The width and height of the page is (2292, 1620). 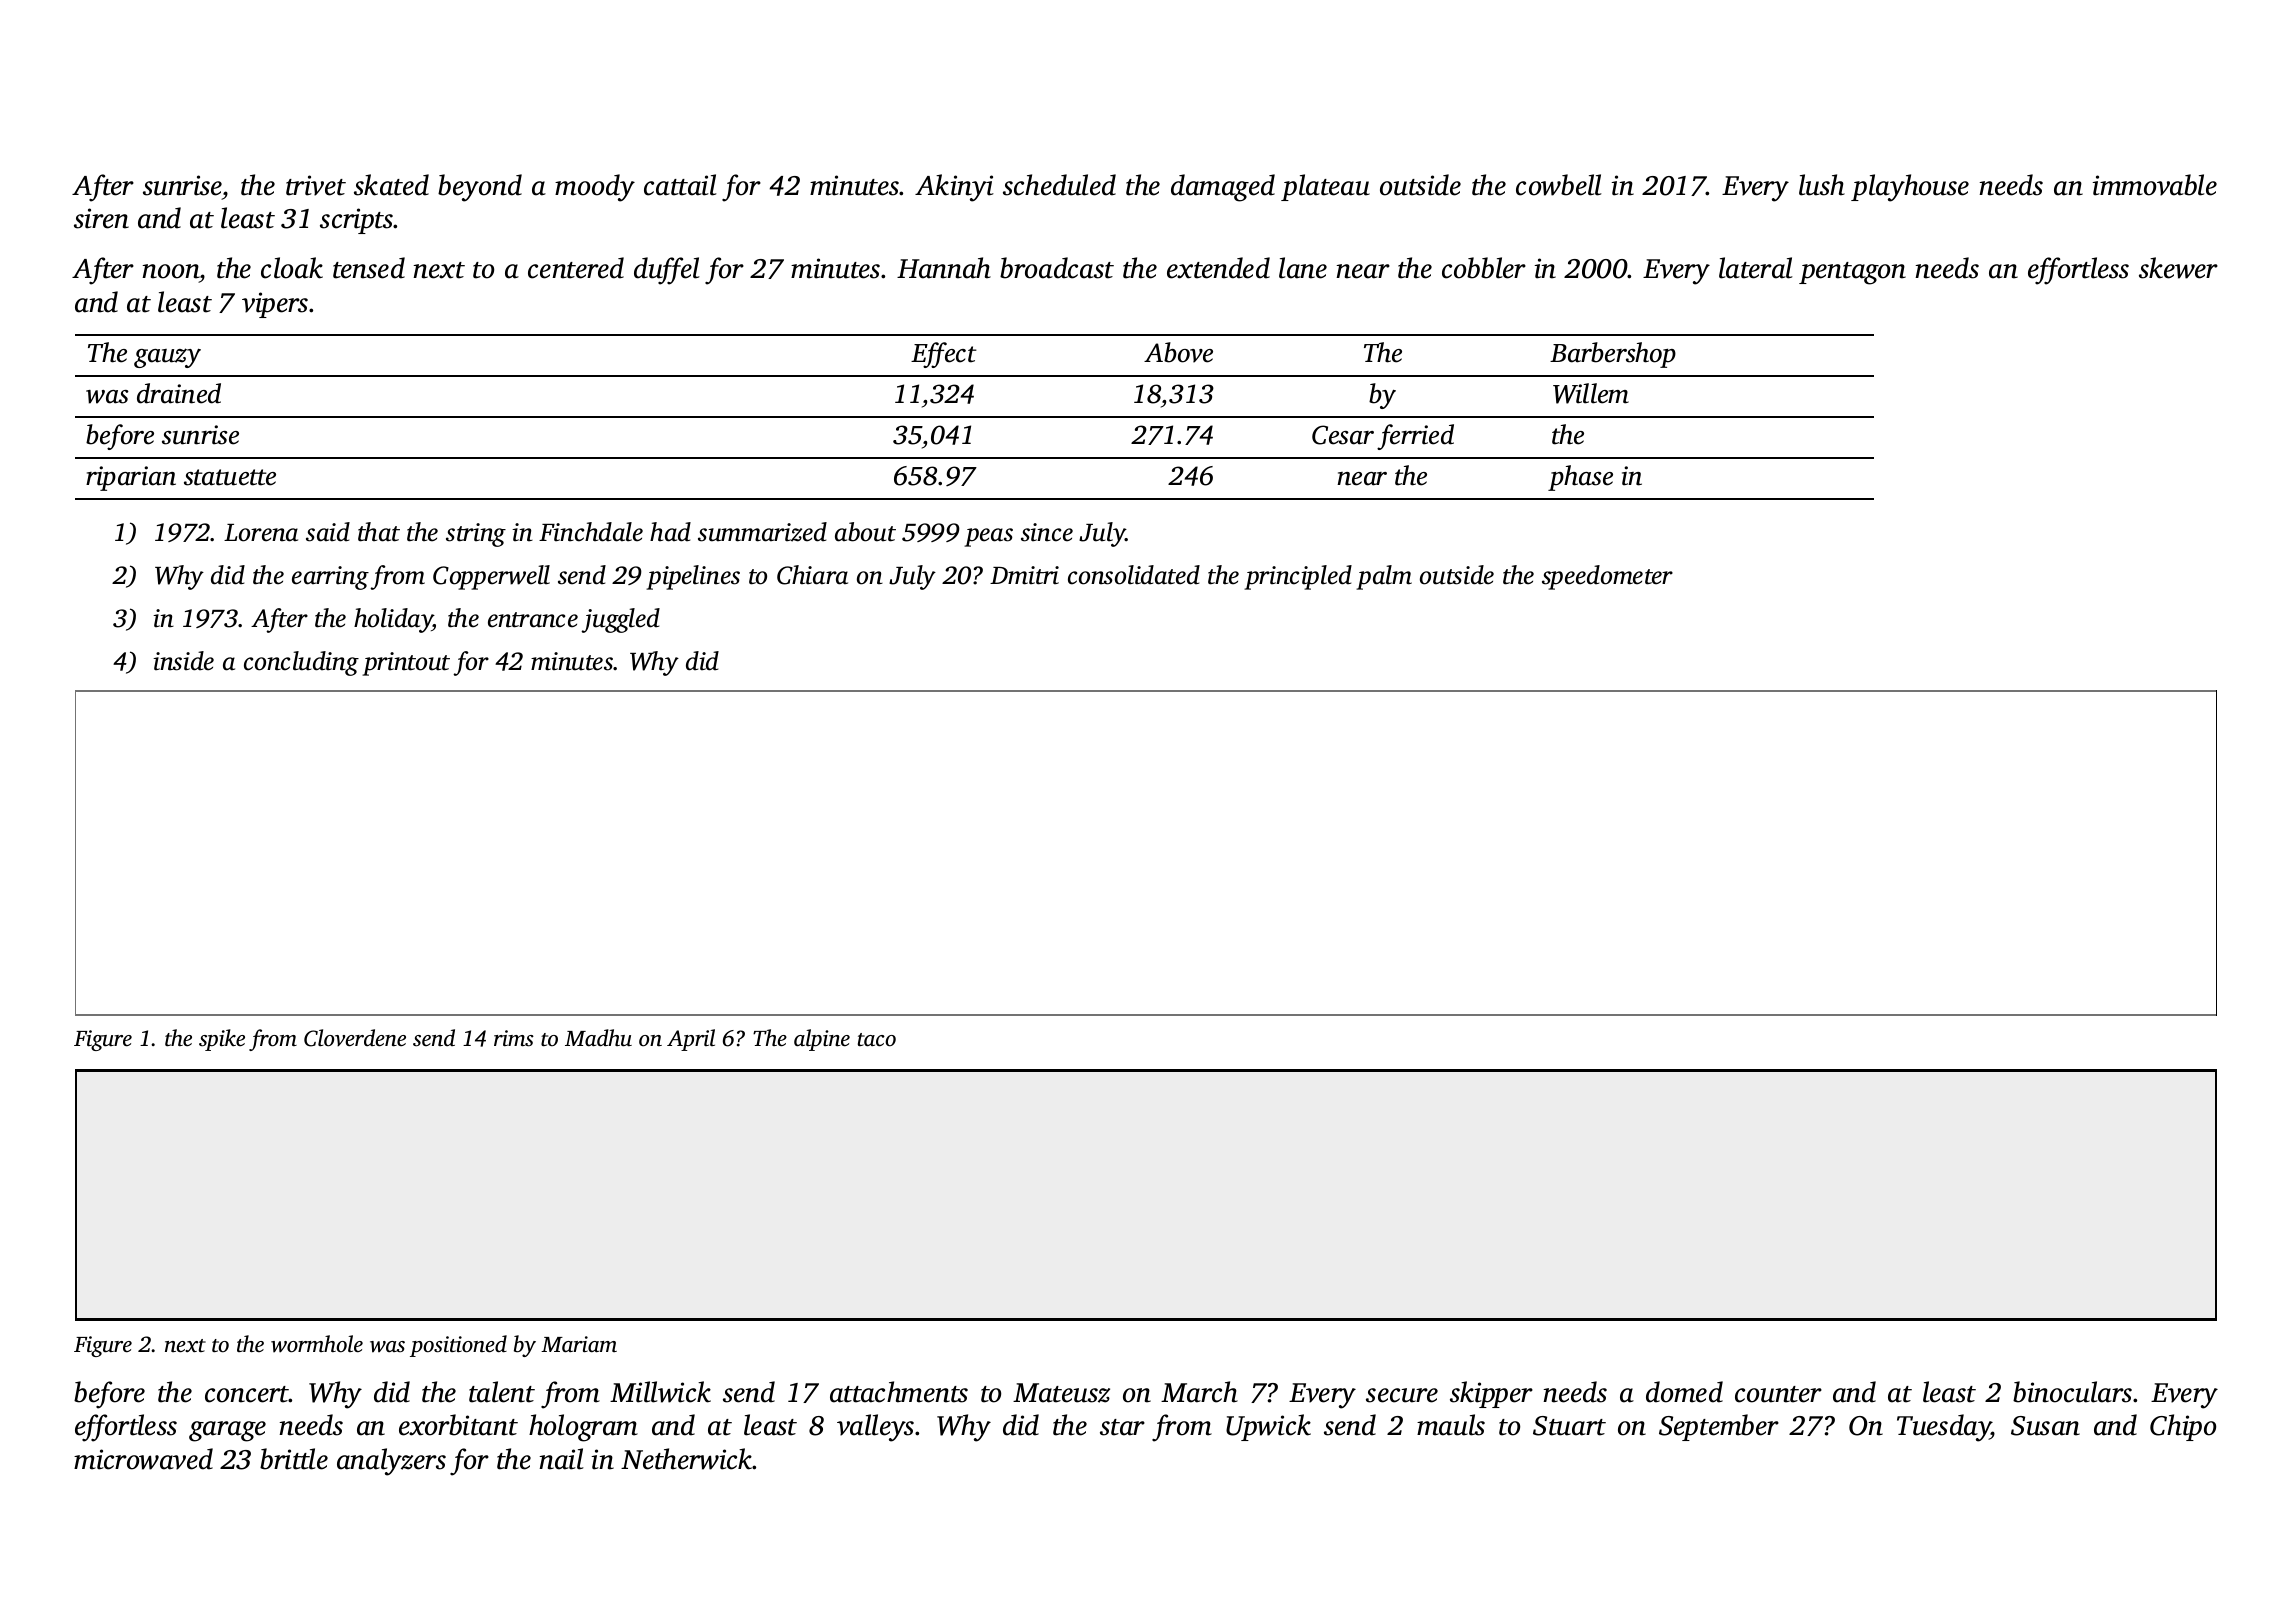 I want to click on Barbershop, so click(x=1613, y=355).
